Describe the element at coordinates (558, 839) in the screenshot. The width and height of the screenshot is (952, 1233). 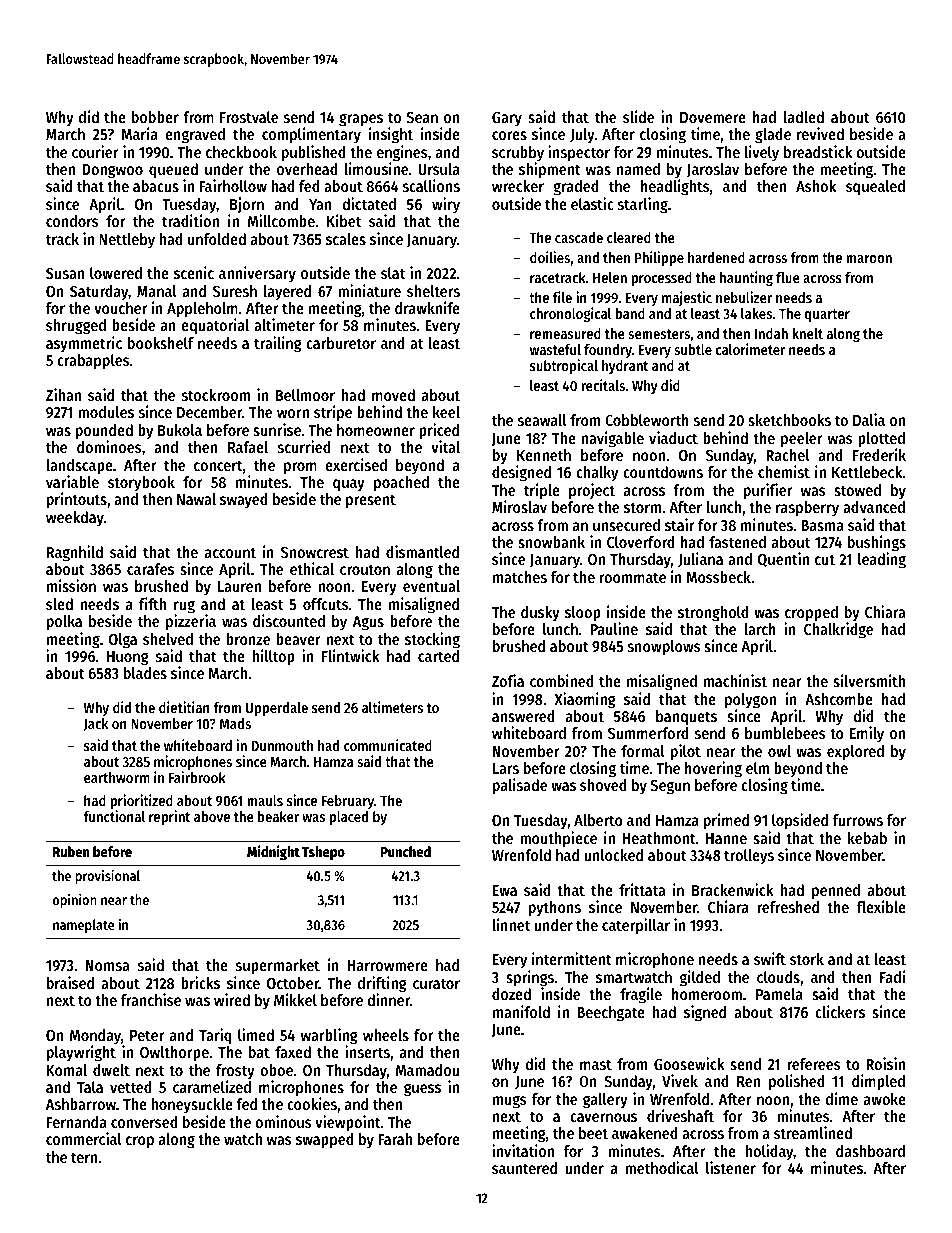
I see `mouthpiece` at that location.
